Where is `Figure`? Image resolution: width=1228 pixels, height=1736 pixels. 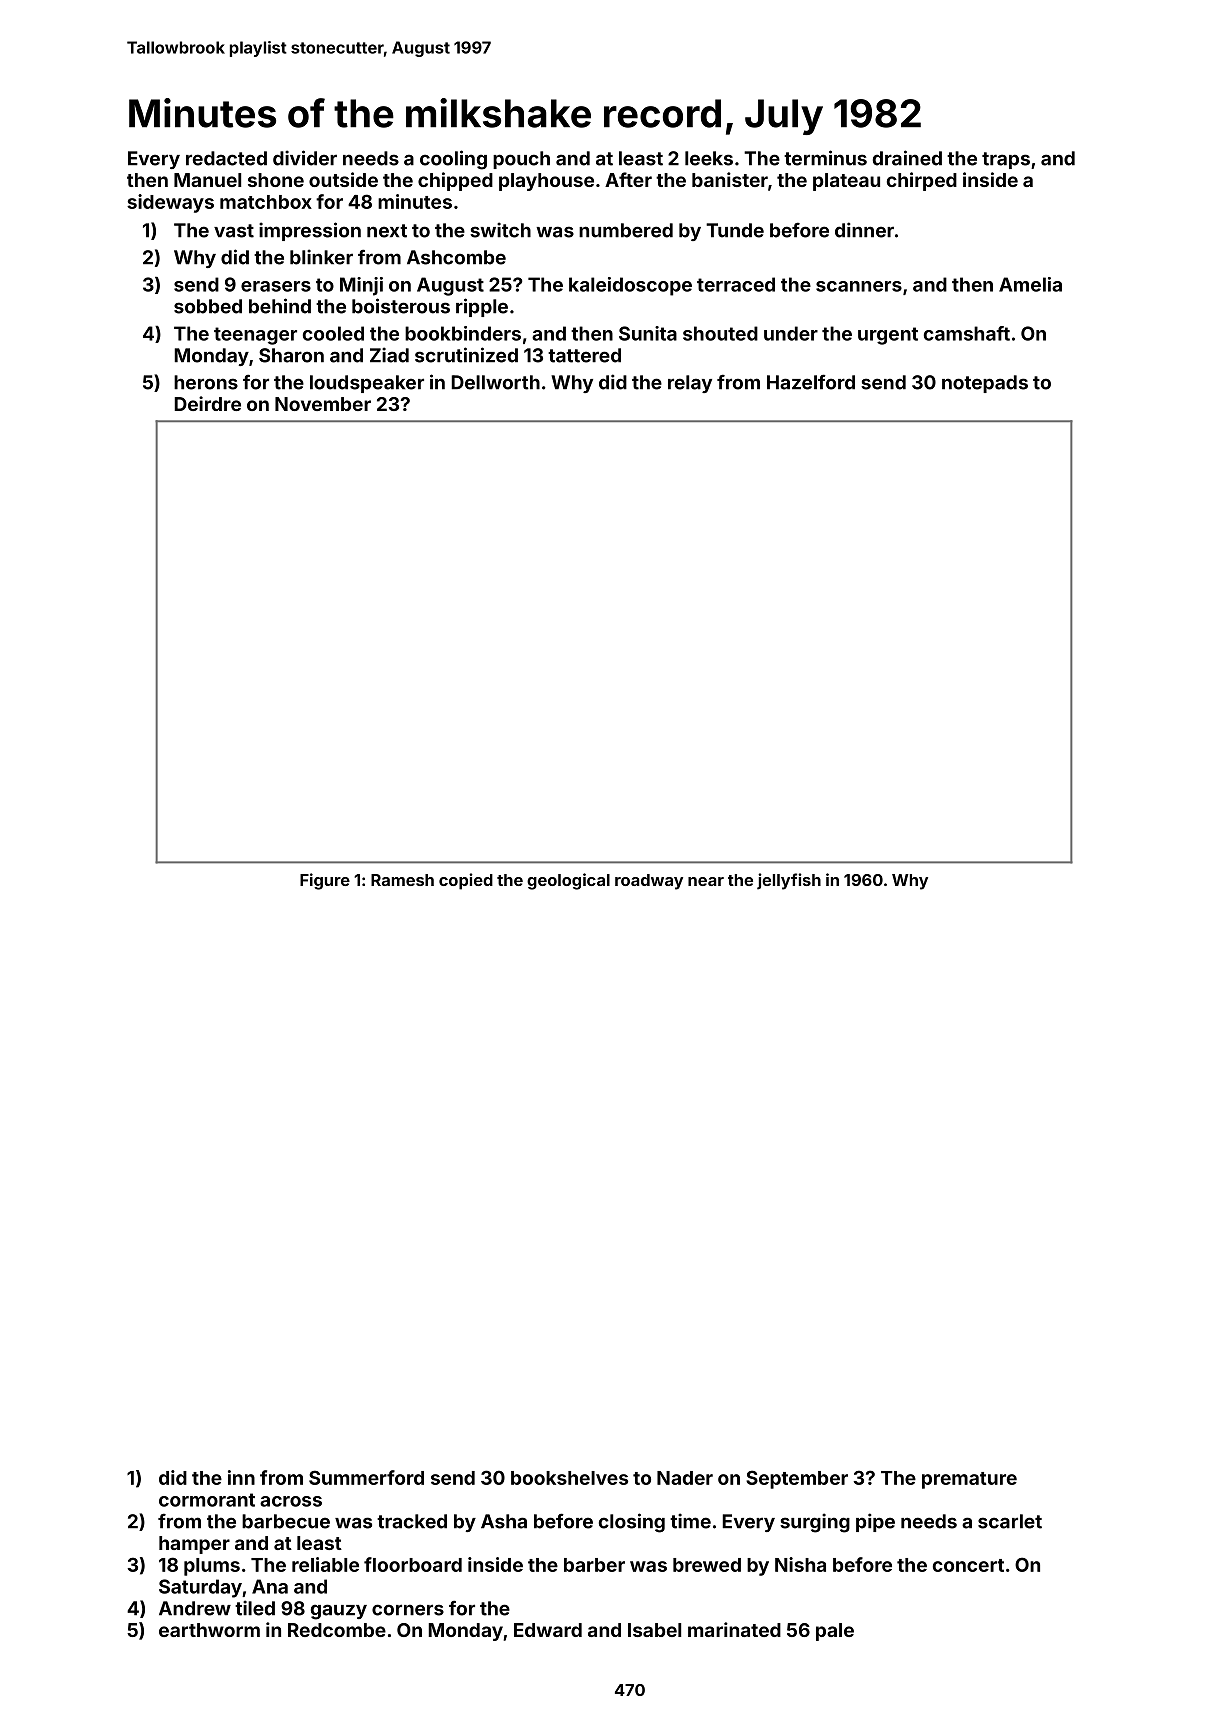
Figure is located at coordinates (325, 881).
